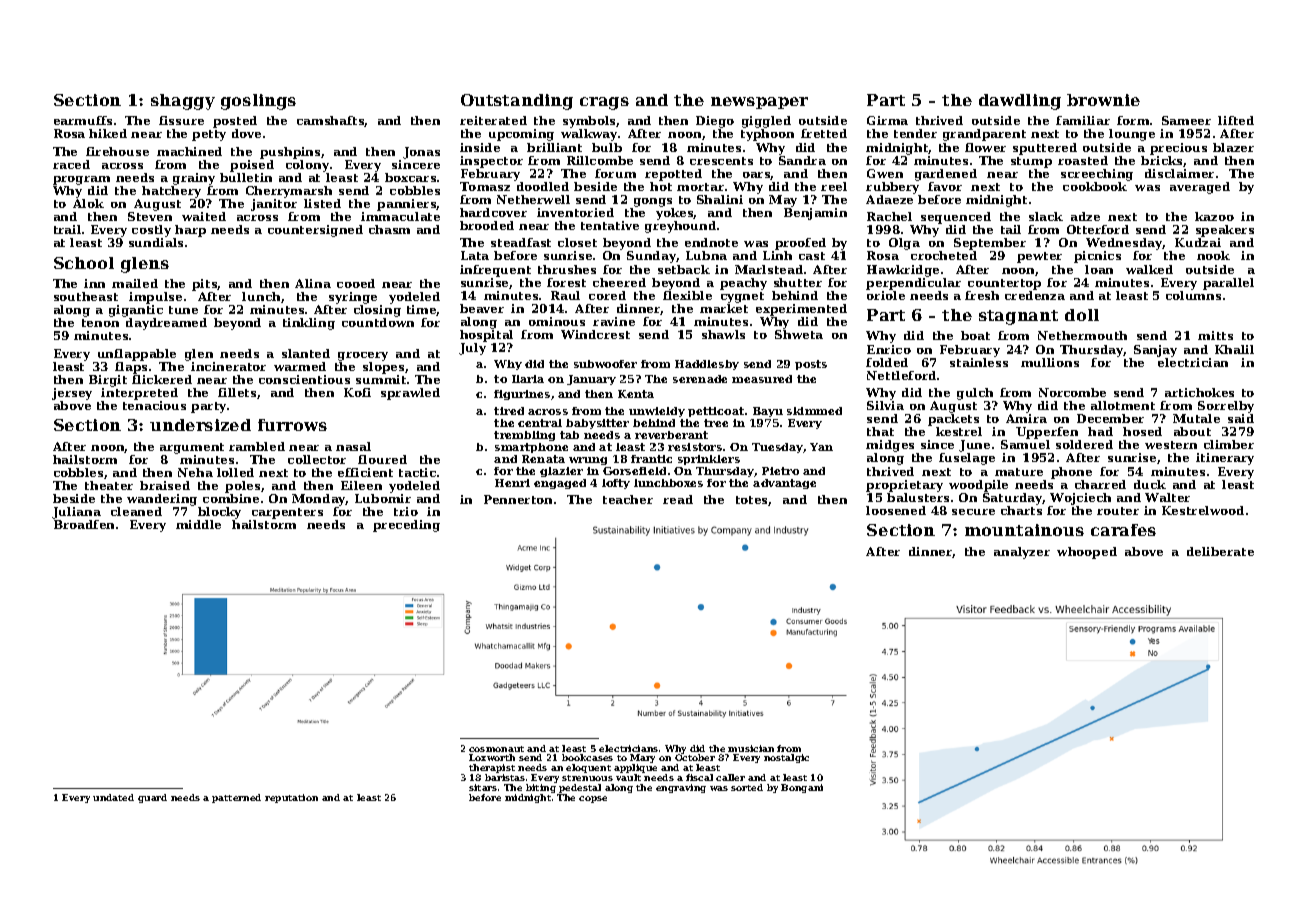 Image resolution: width=1308 pixels, height=924 pixels. Describe the element at coordinates (1225, 459) in the page. I see `itinerary` at that location.
